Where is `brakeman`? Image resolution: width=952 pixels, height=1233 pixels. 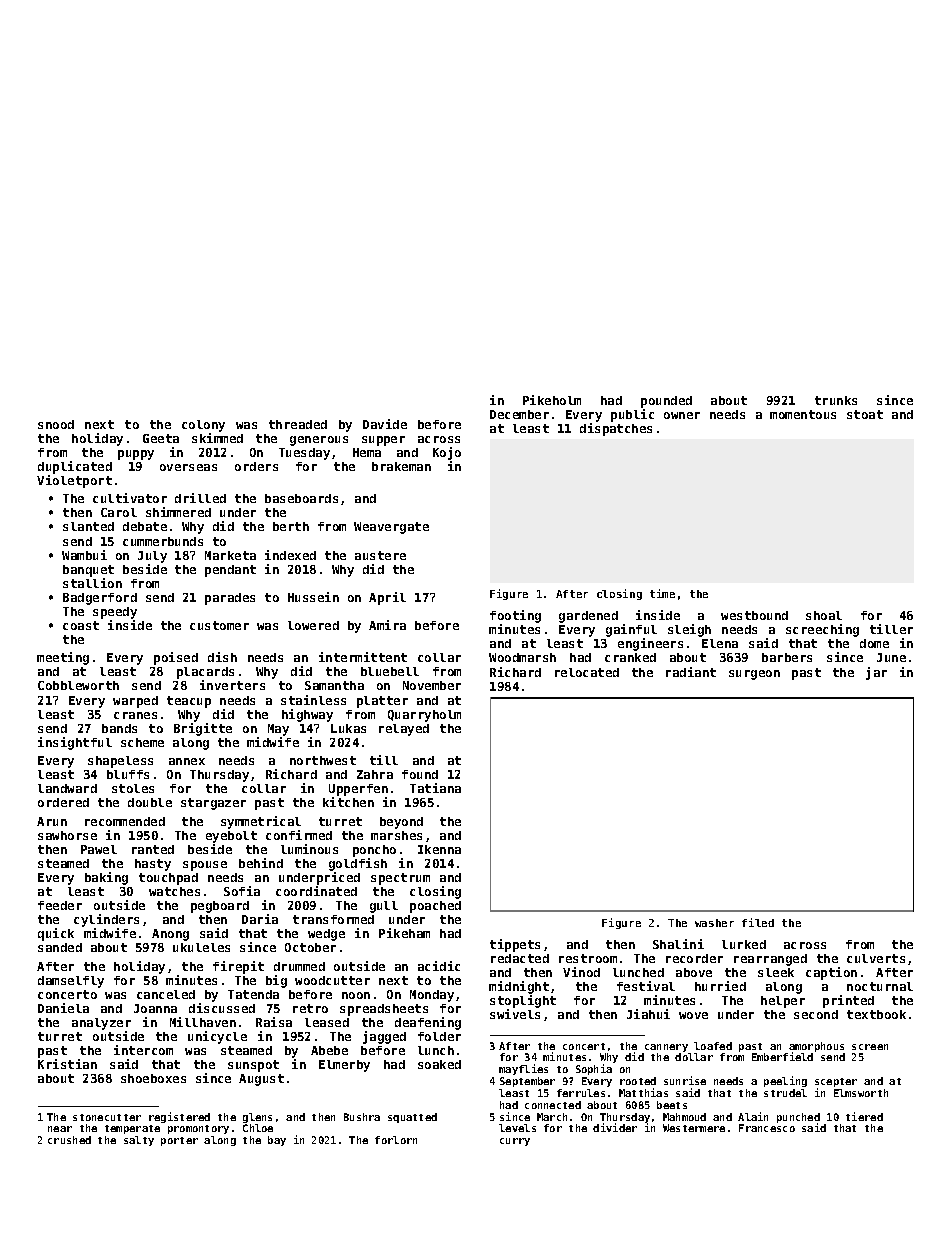 brakeman is located at coordinates (401, 466).
